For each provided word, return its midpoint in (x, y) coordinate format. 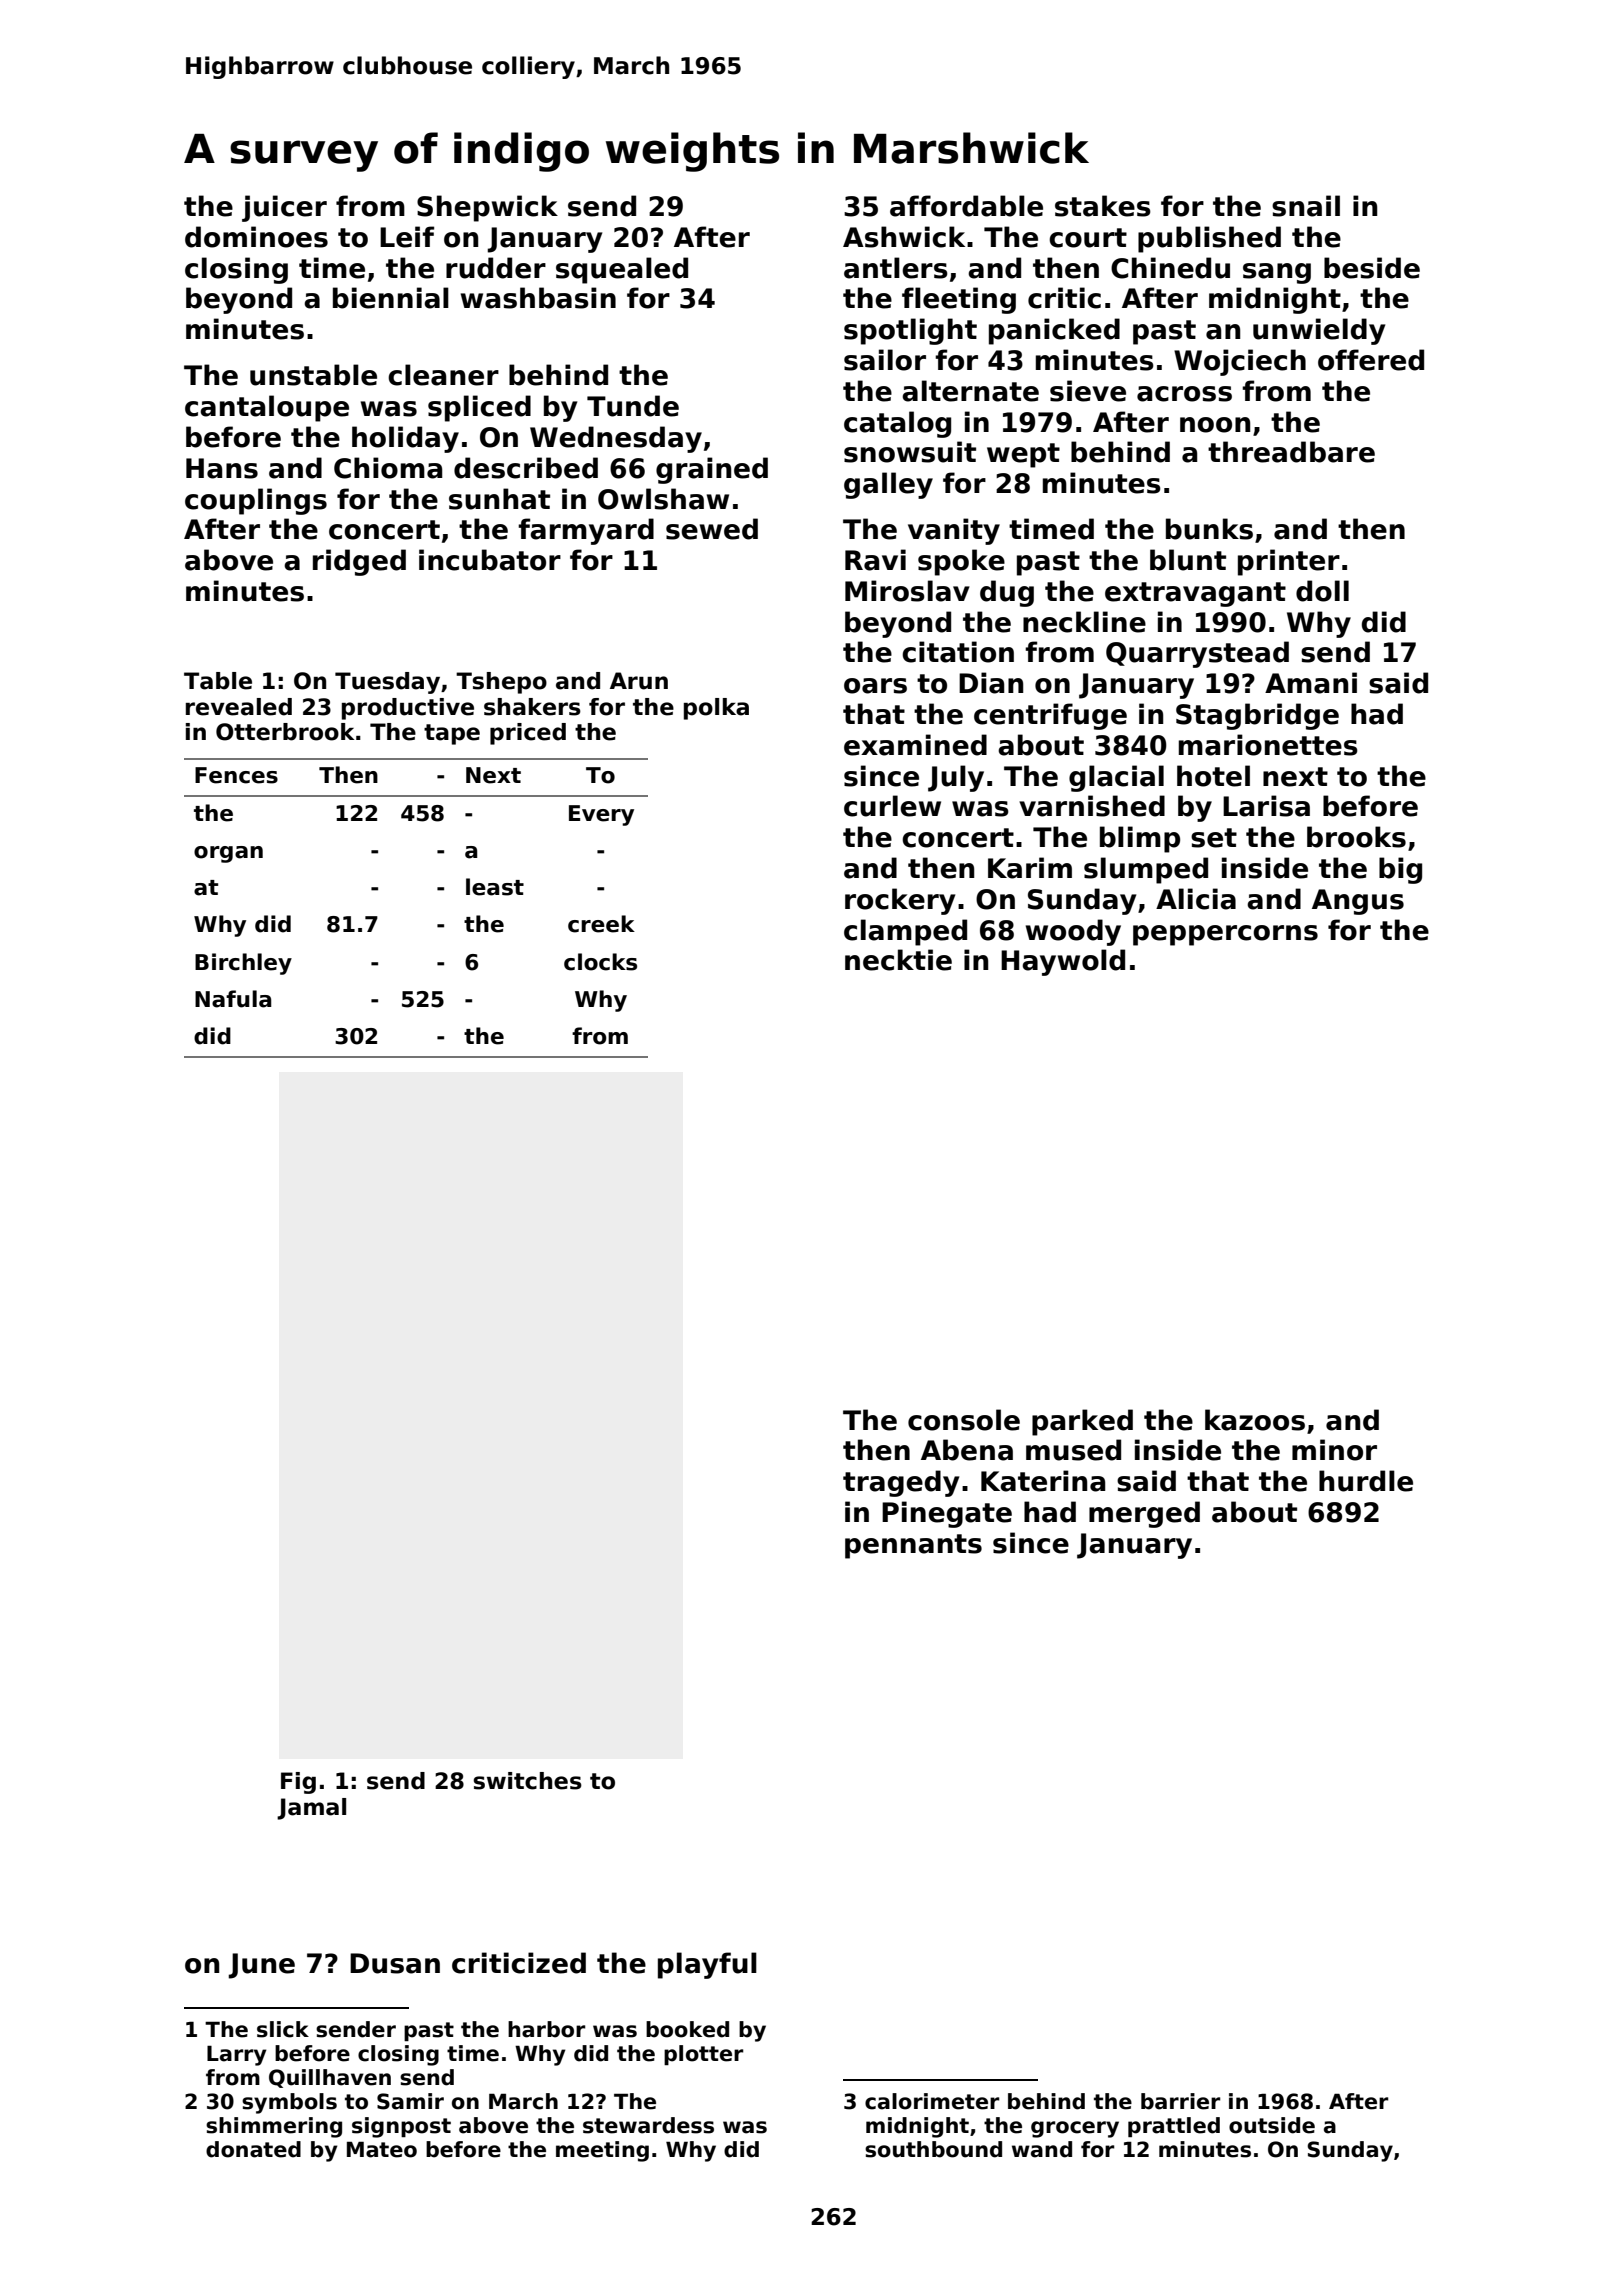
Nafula (233, 999)
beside (1372, 268)
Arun (639, 681)
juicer (284, 208)
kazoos (1255, 1420)
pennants (913, 1546)
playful (707, 1965)
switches (527, 1781)
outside (1272, 2125)
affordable (966, 206)
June (261, 1966)
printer (1289, 562)
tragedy (901, 1483)
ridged (359, 562)
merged (1144, 1514)
